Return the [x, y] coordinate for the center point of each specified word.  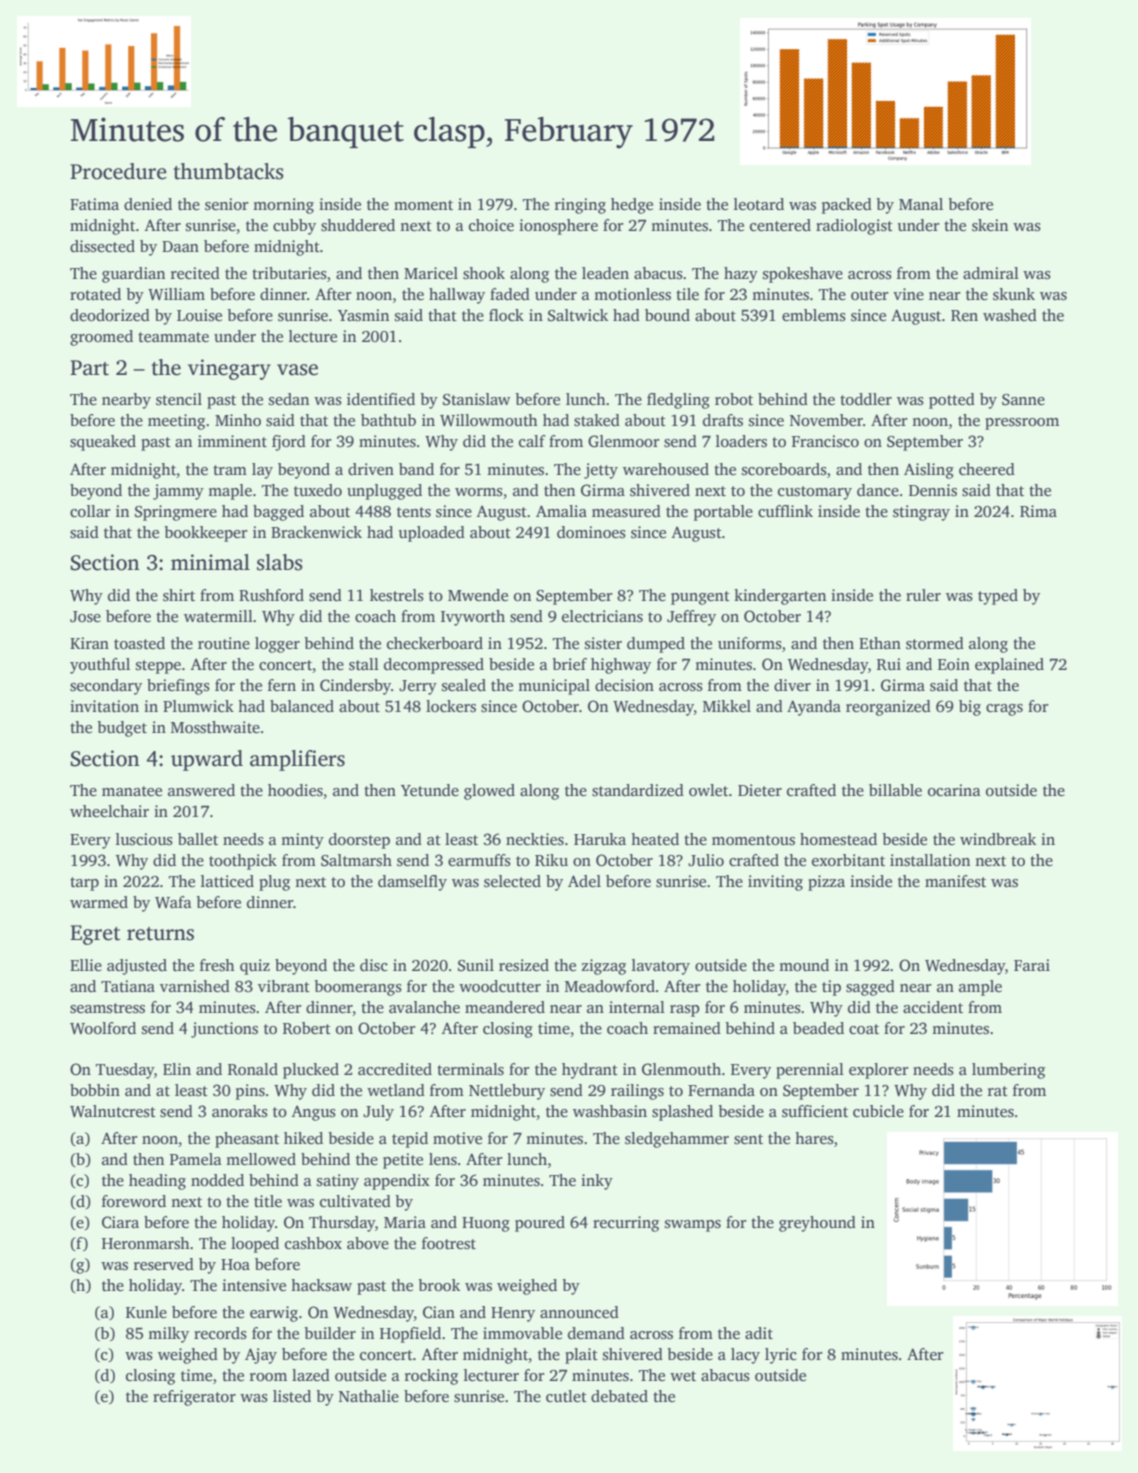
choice [491, 225]
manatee [132, 791]
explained [1009, 666]
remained [687, 1028]
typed [998, 597]
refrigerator [194, 1398]
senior [227, 204]
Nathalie [368, 1396]
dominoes [591, 532]
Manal [921, 204]
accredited [395, 1069]
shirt [179, 595]
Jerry [418, 687]
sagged [870, 988]
